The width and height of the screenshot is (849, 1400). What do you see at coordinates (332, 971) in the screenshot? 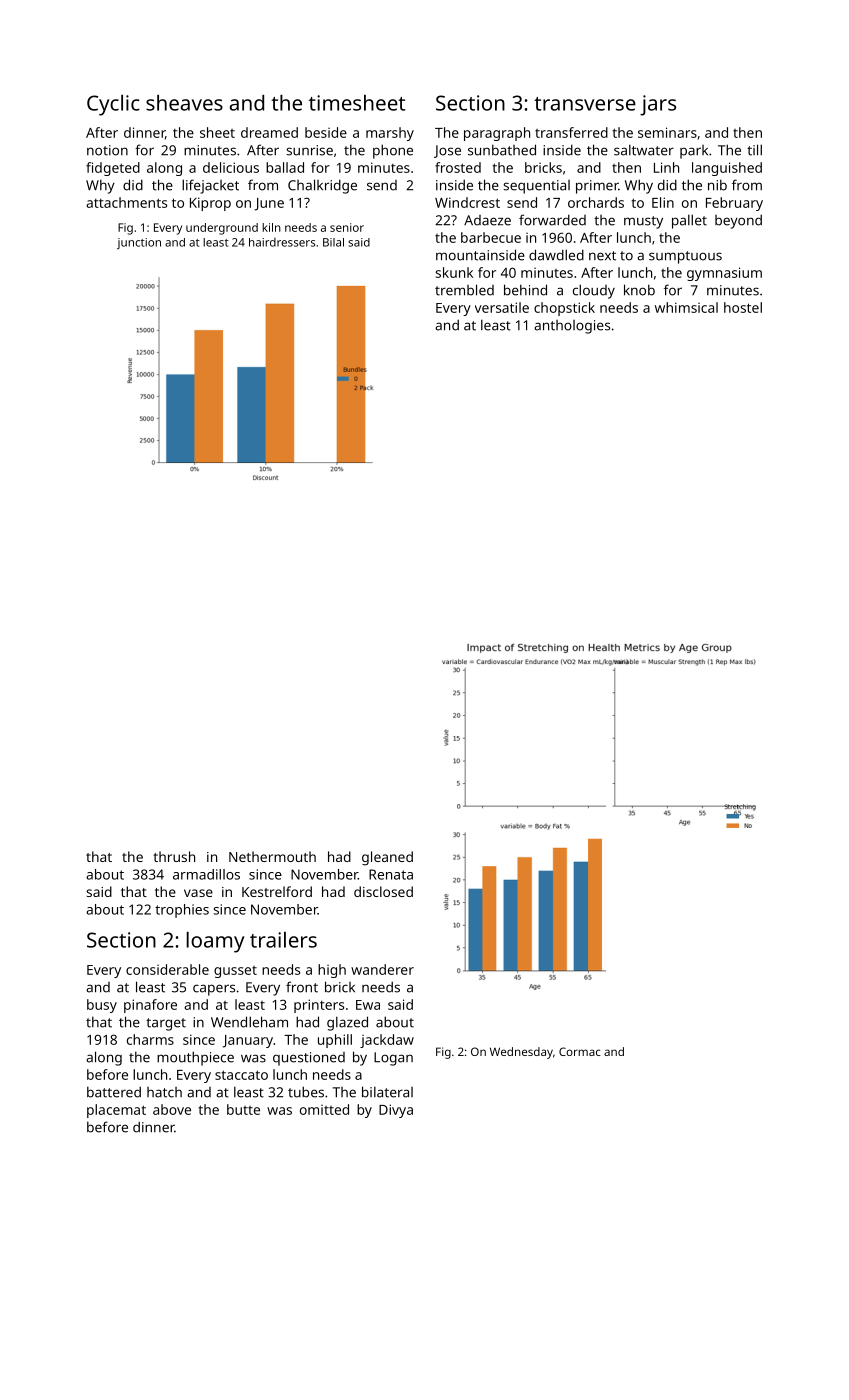
I see `high` at bounding box center [332, 971].
